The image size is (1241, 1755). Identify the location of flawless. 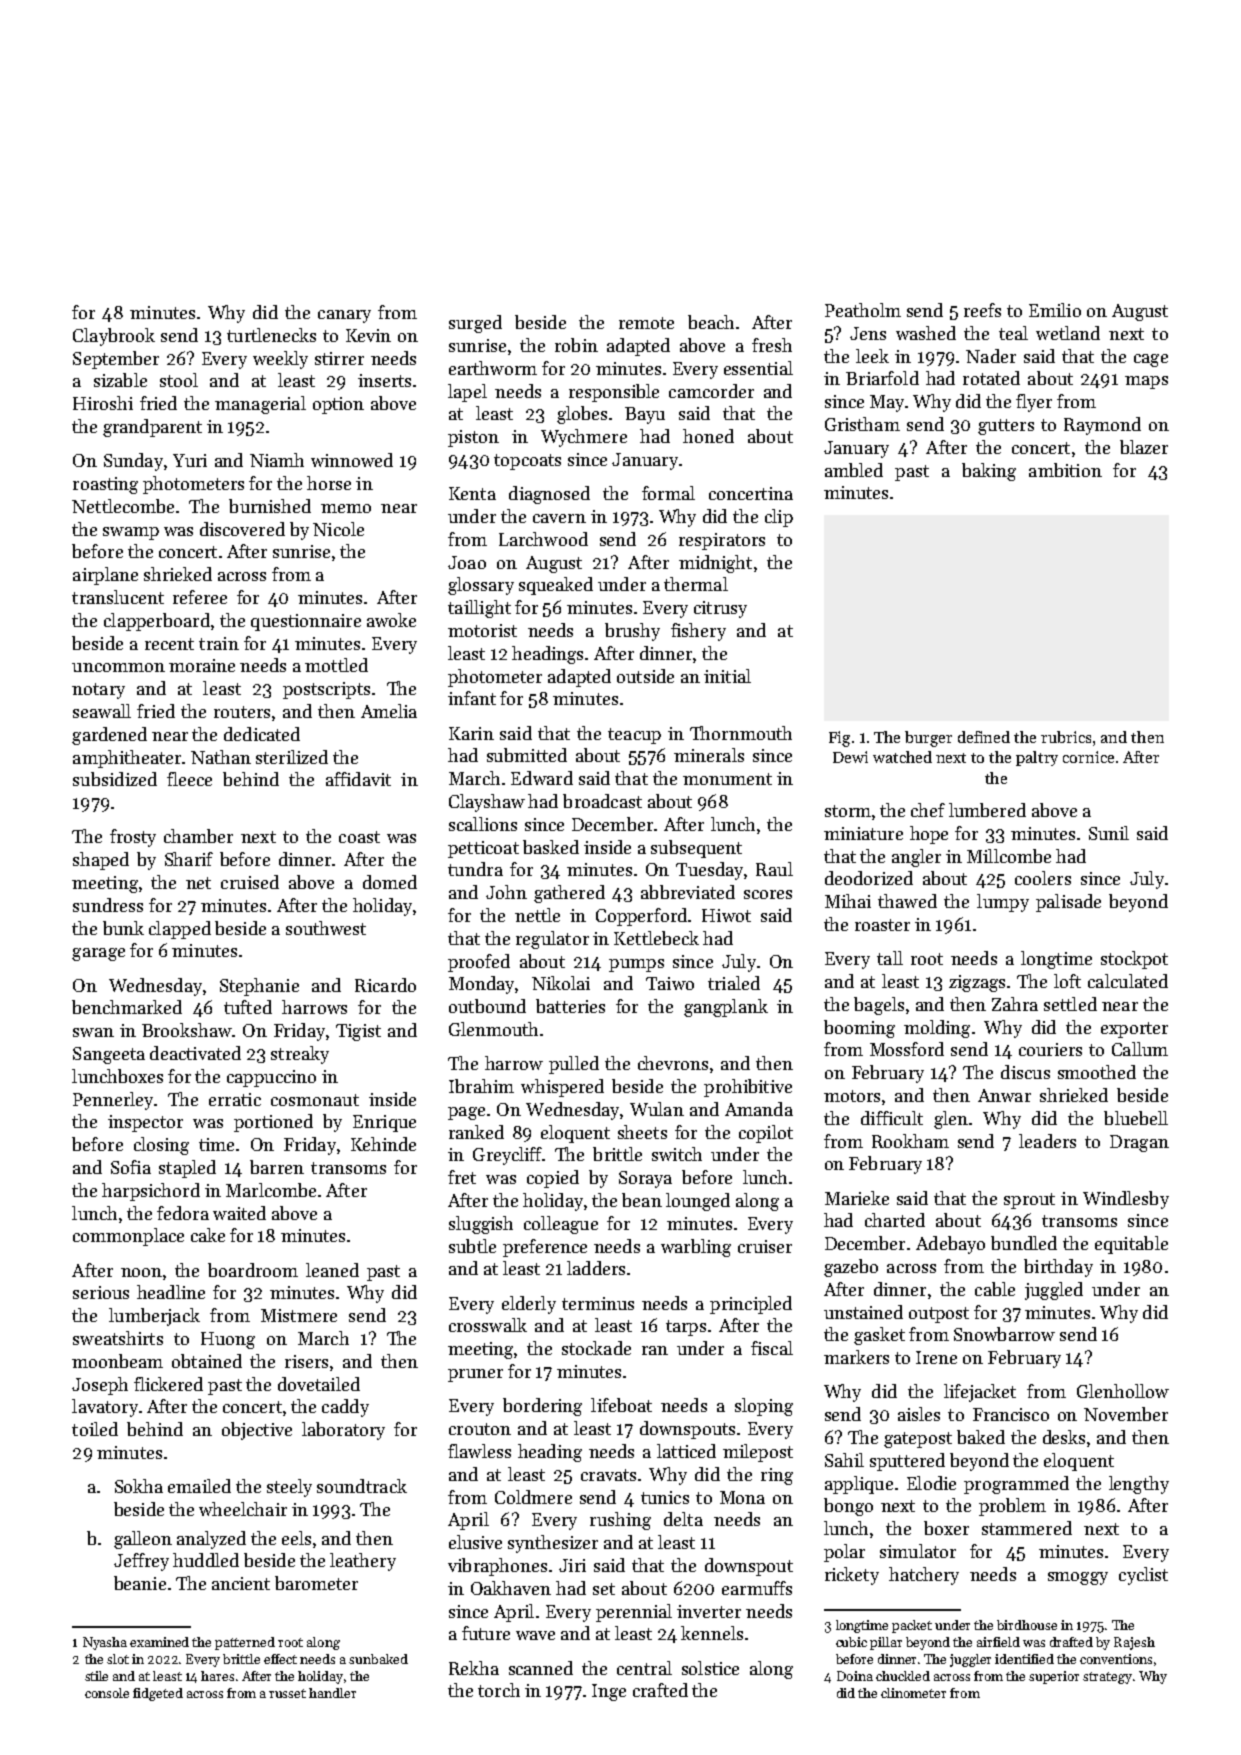
(479, 1451).
